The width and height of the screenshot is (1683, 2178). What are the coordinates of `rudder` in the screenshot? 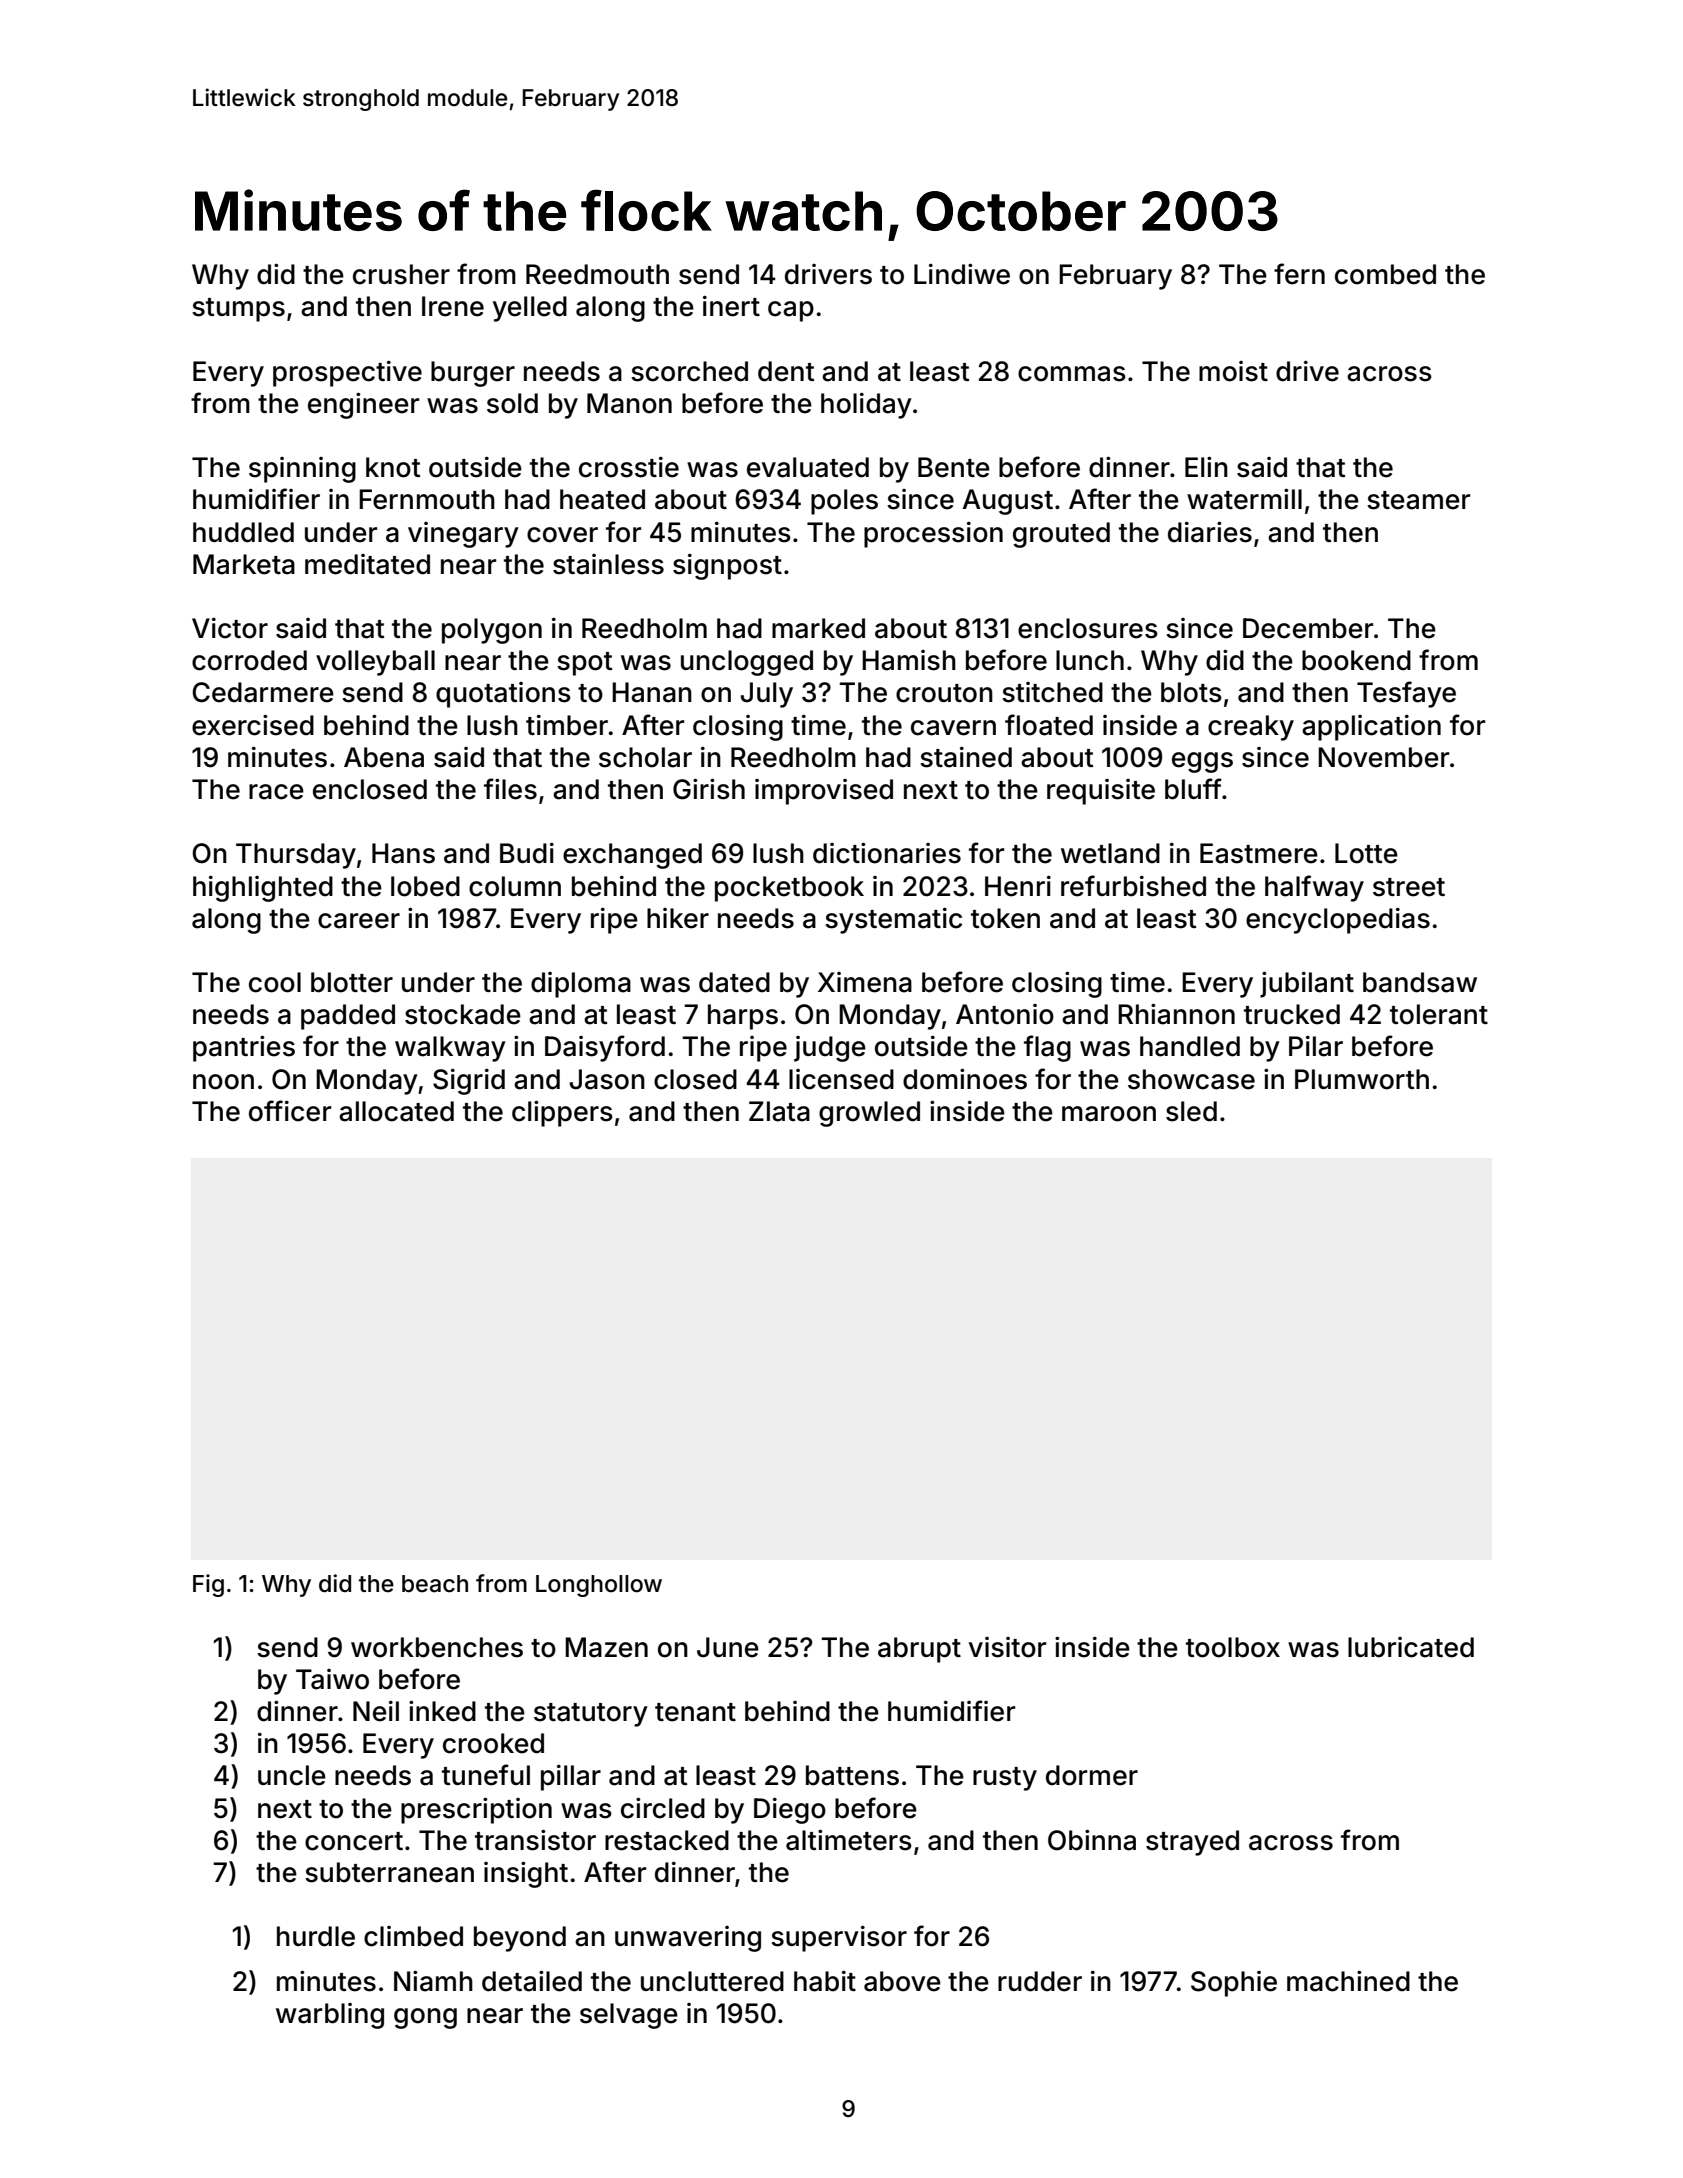 It's located at (1040, 1981).
